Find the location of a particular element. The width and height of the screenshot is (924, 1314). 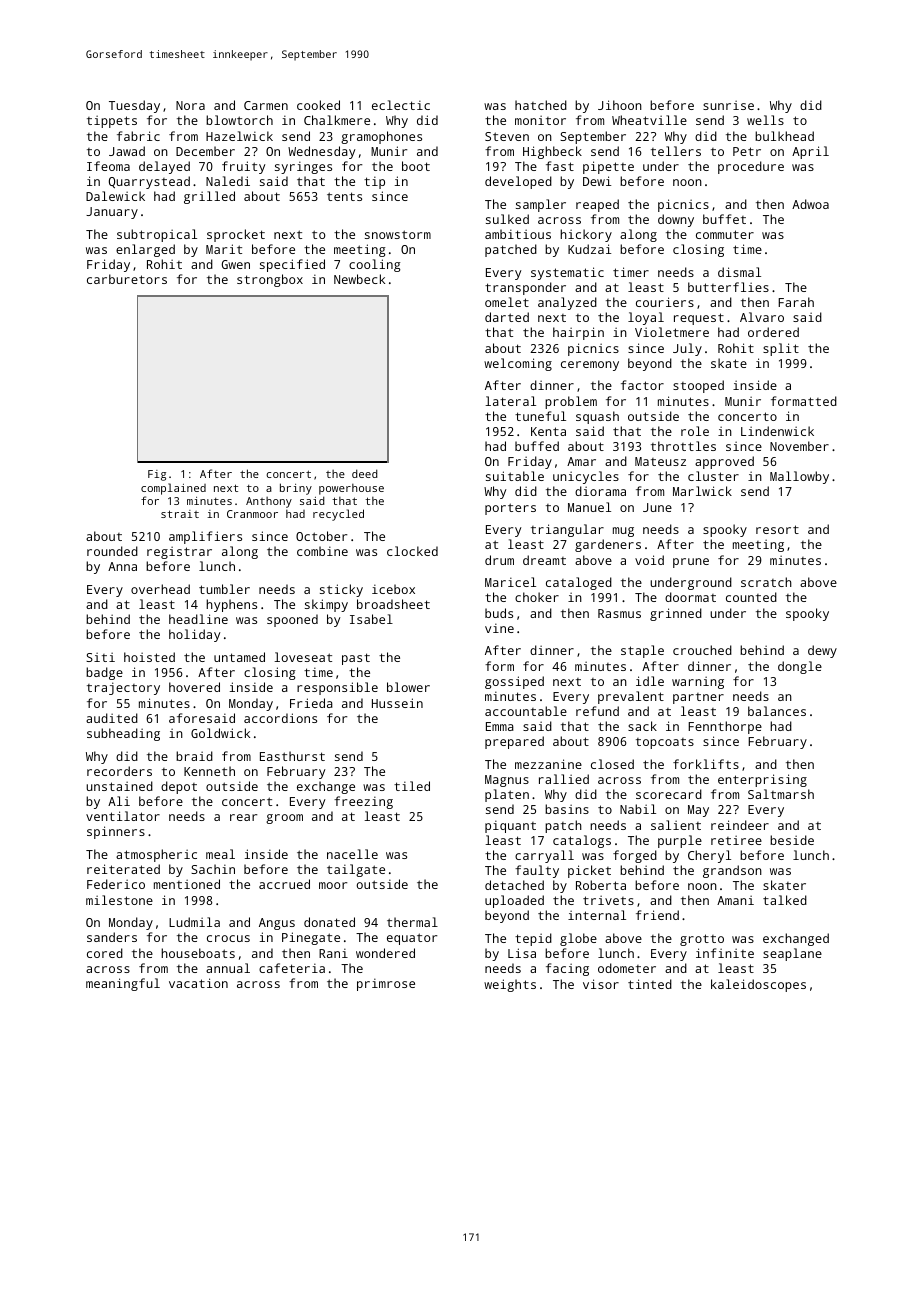

split is located at coordinates (781, 349).
